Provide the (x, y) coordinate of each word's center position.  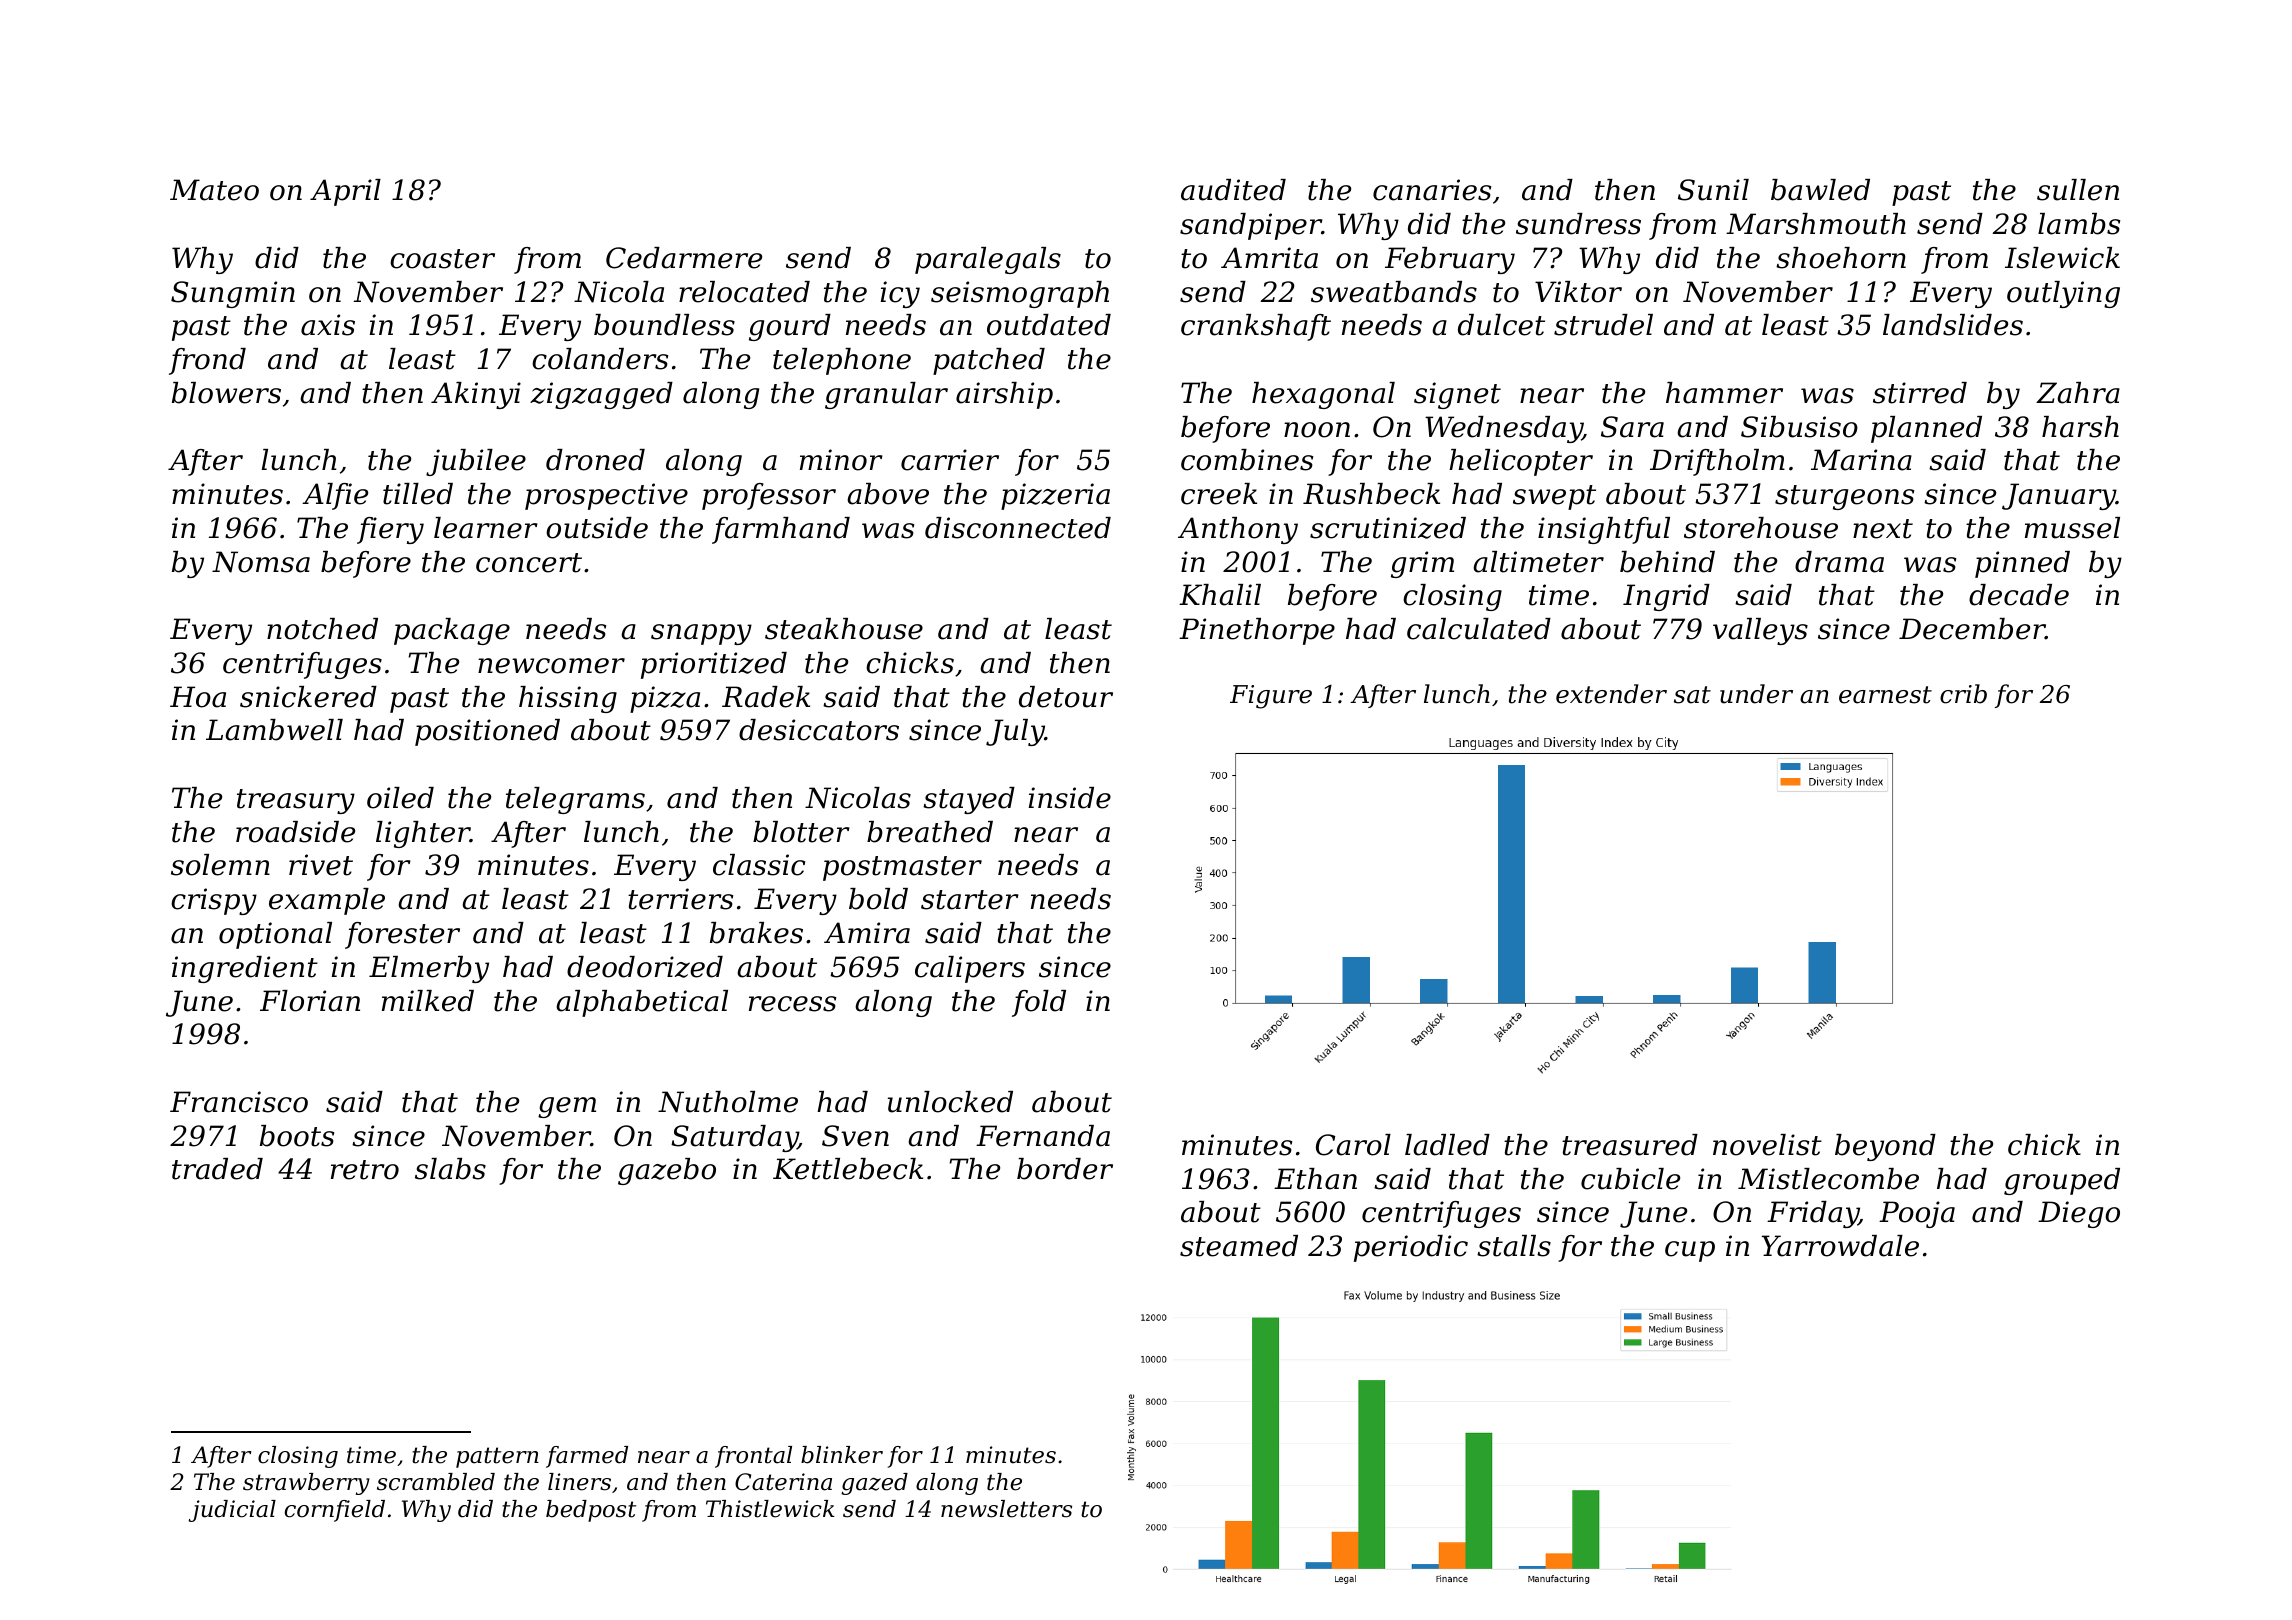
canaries (1432, 190)
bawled (1820, 190)
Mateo (214, 190)
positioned (487, 732)
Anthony (1238, 530)
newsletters (1006, 1509)
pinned (2022, 564)
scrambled (436, 1482)
